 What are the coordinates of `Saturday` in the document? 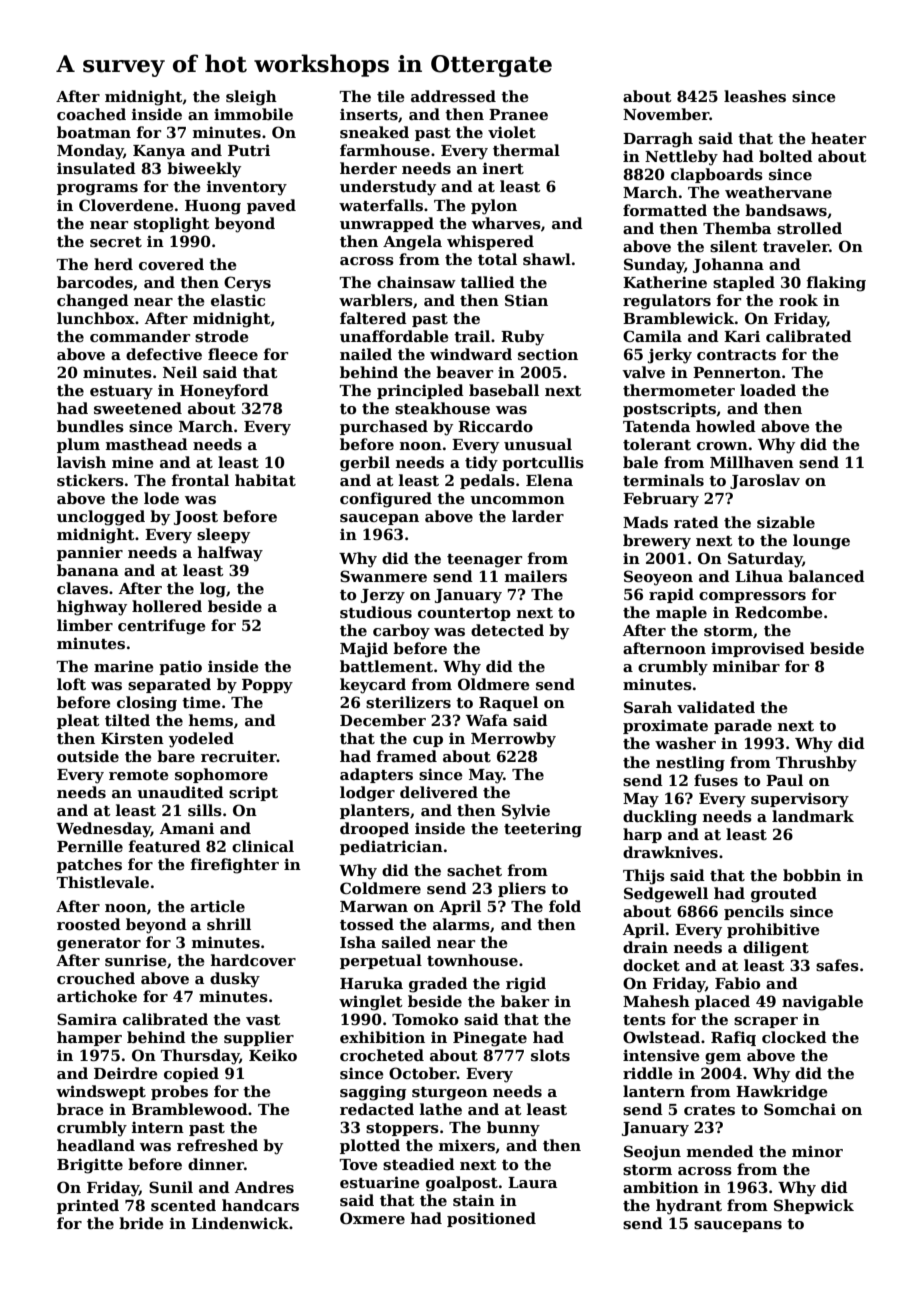 It's located at (765, 560).
